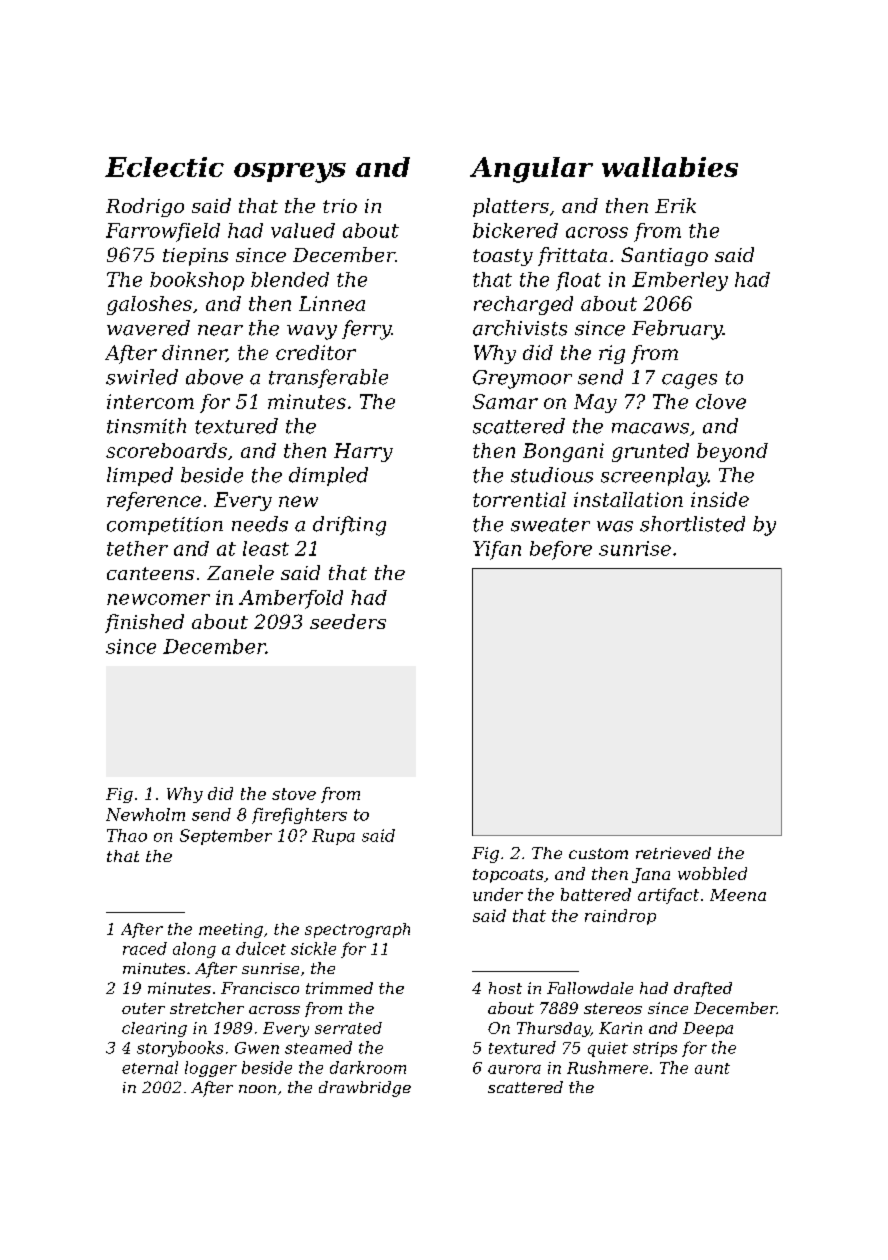 This page has width=888, height=1260. Describe the element at coordinates (145, 948) in the page. I see `raced` at that location.
